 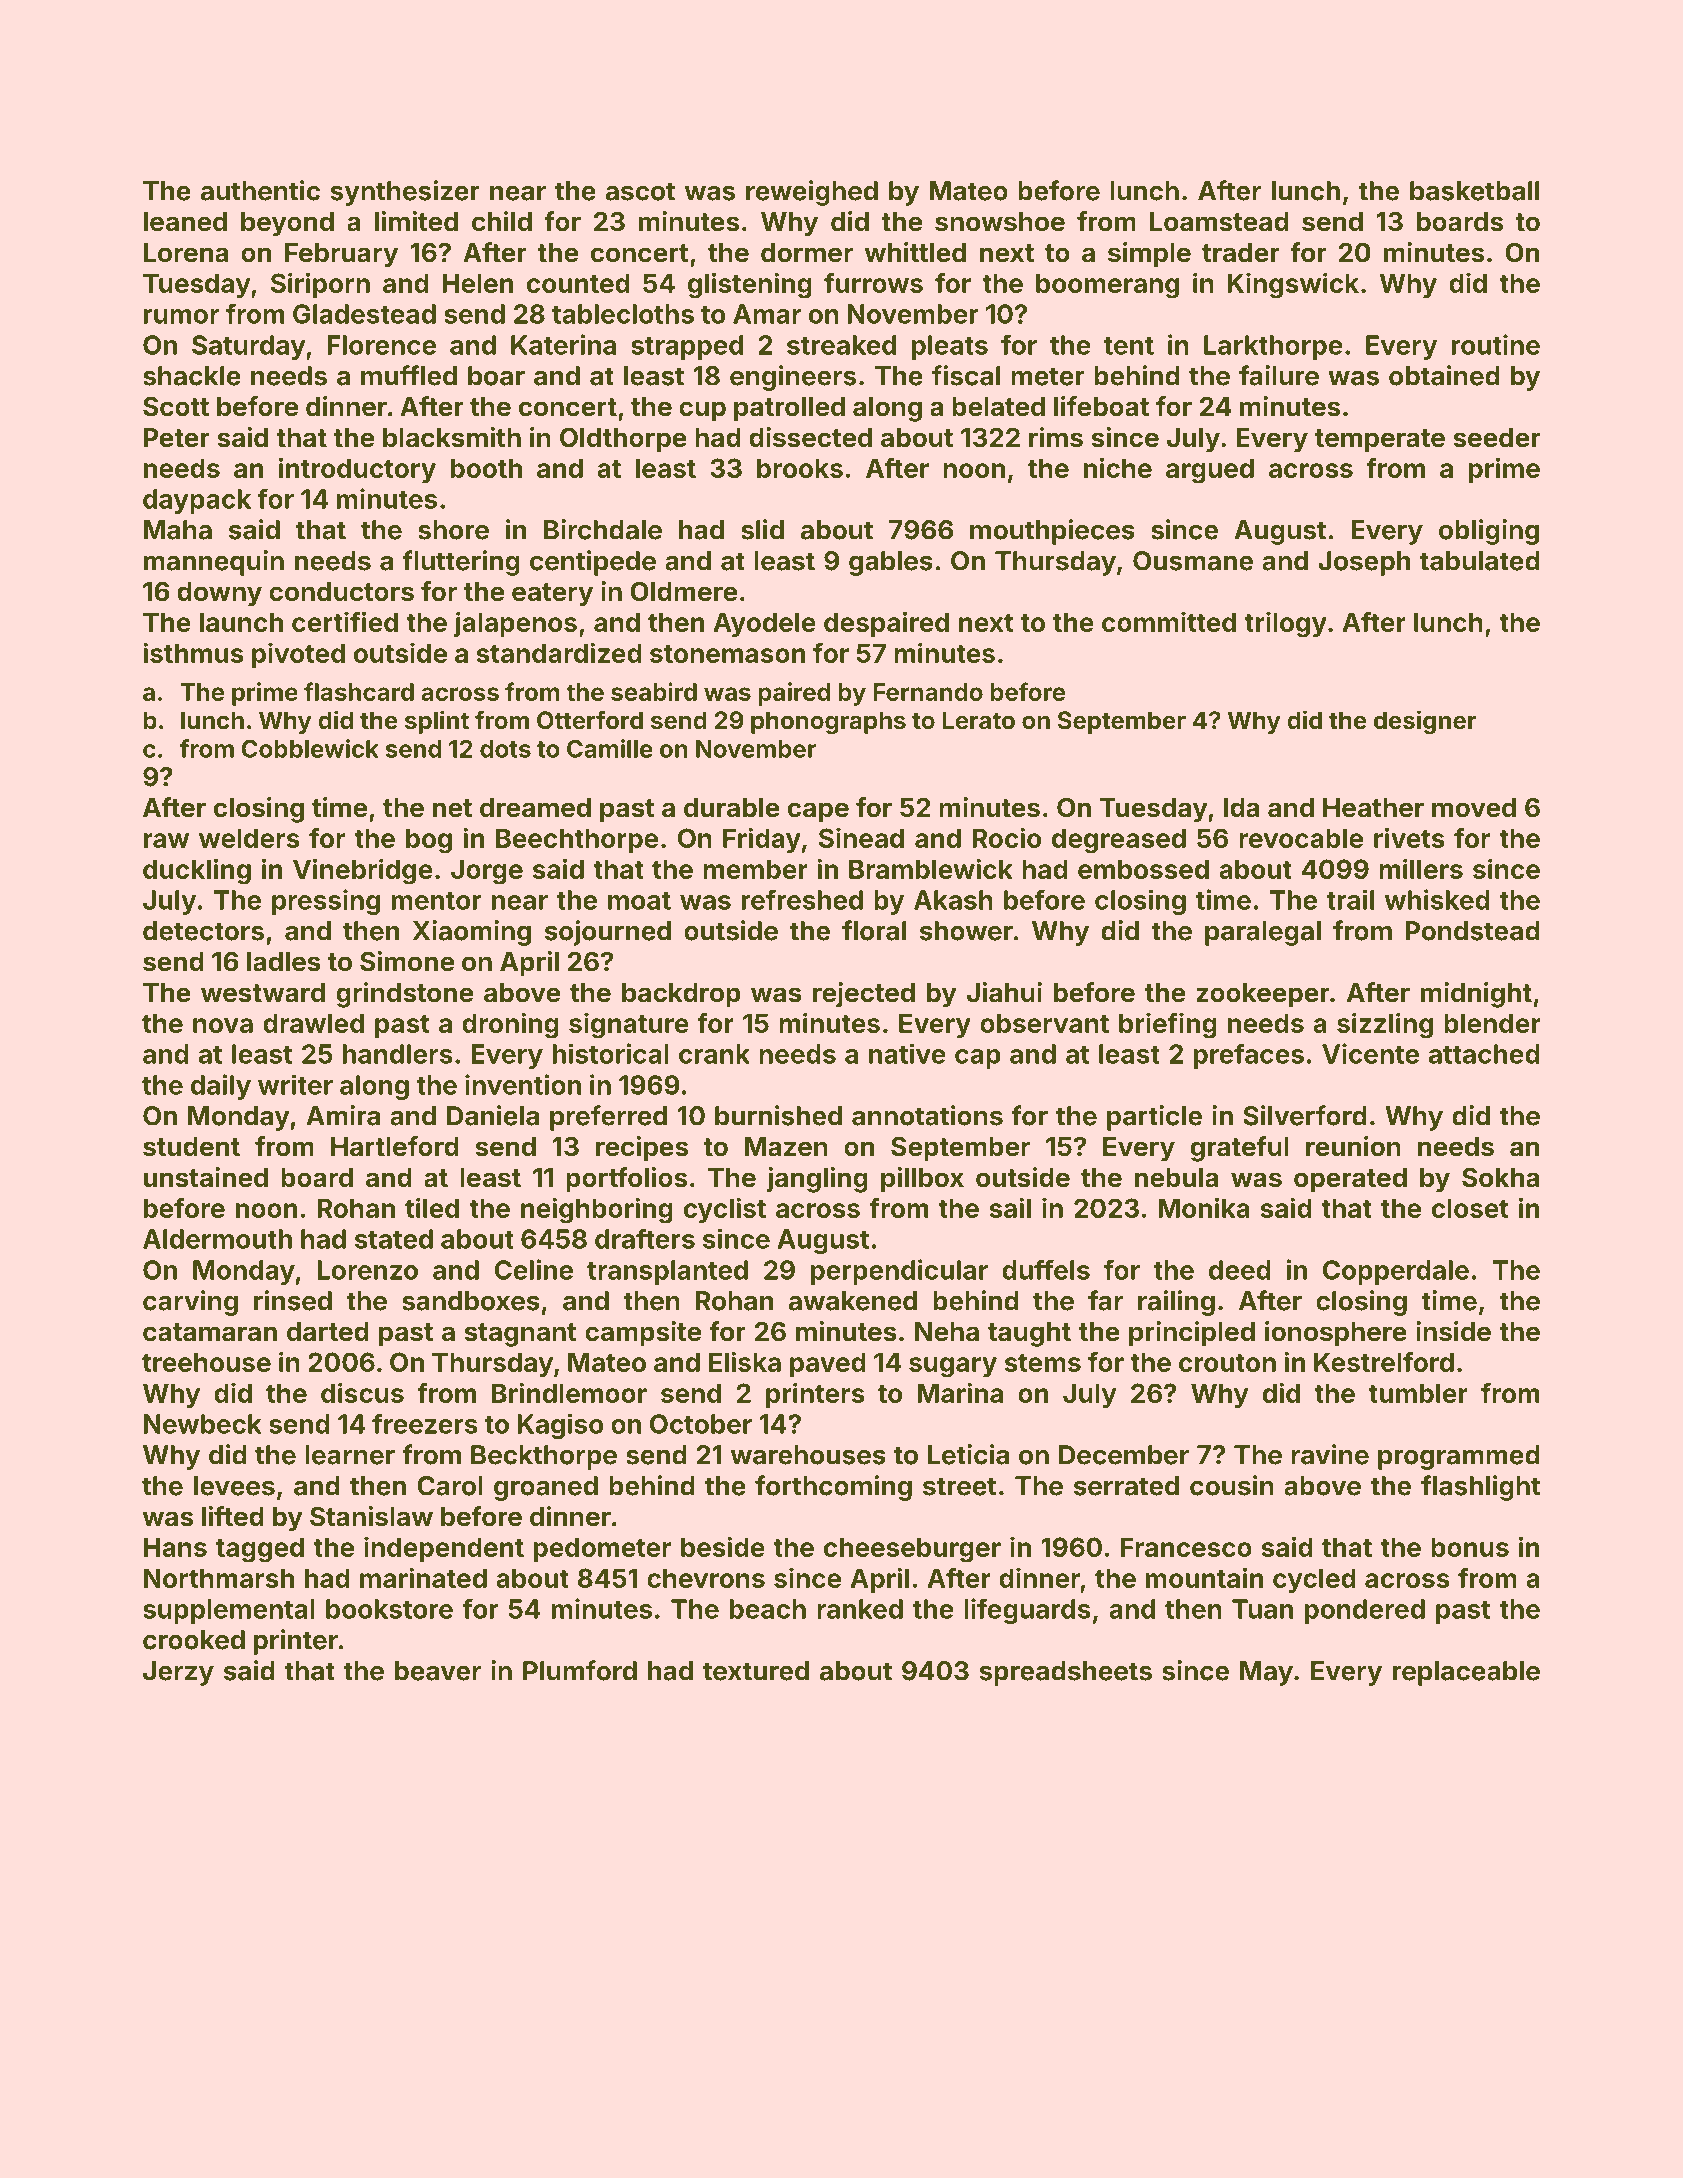 What do you see at coordinates (701, 1424) in the page?
I see `October` at bounding box center [701, 1424].
